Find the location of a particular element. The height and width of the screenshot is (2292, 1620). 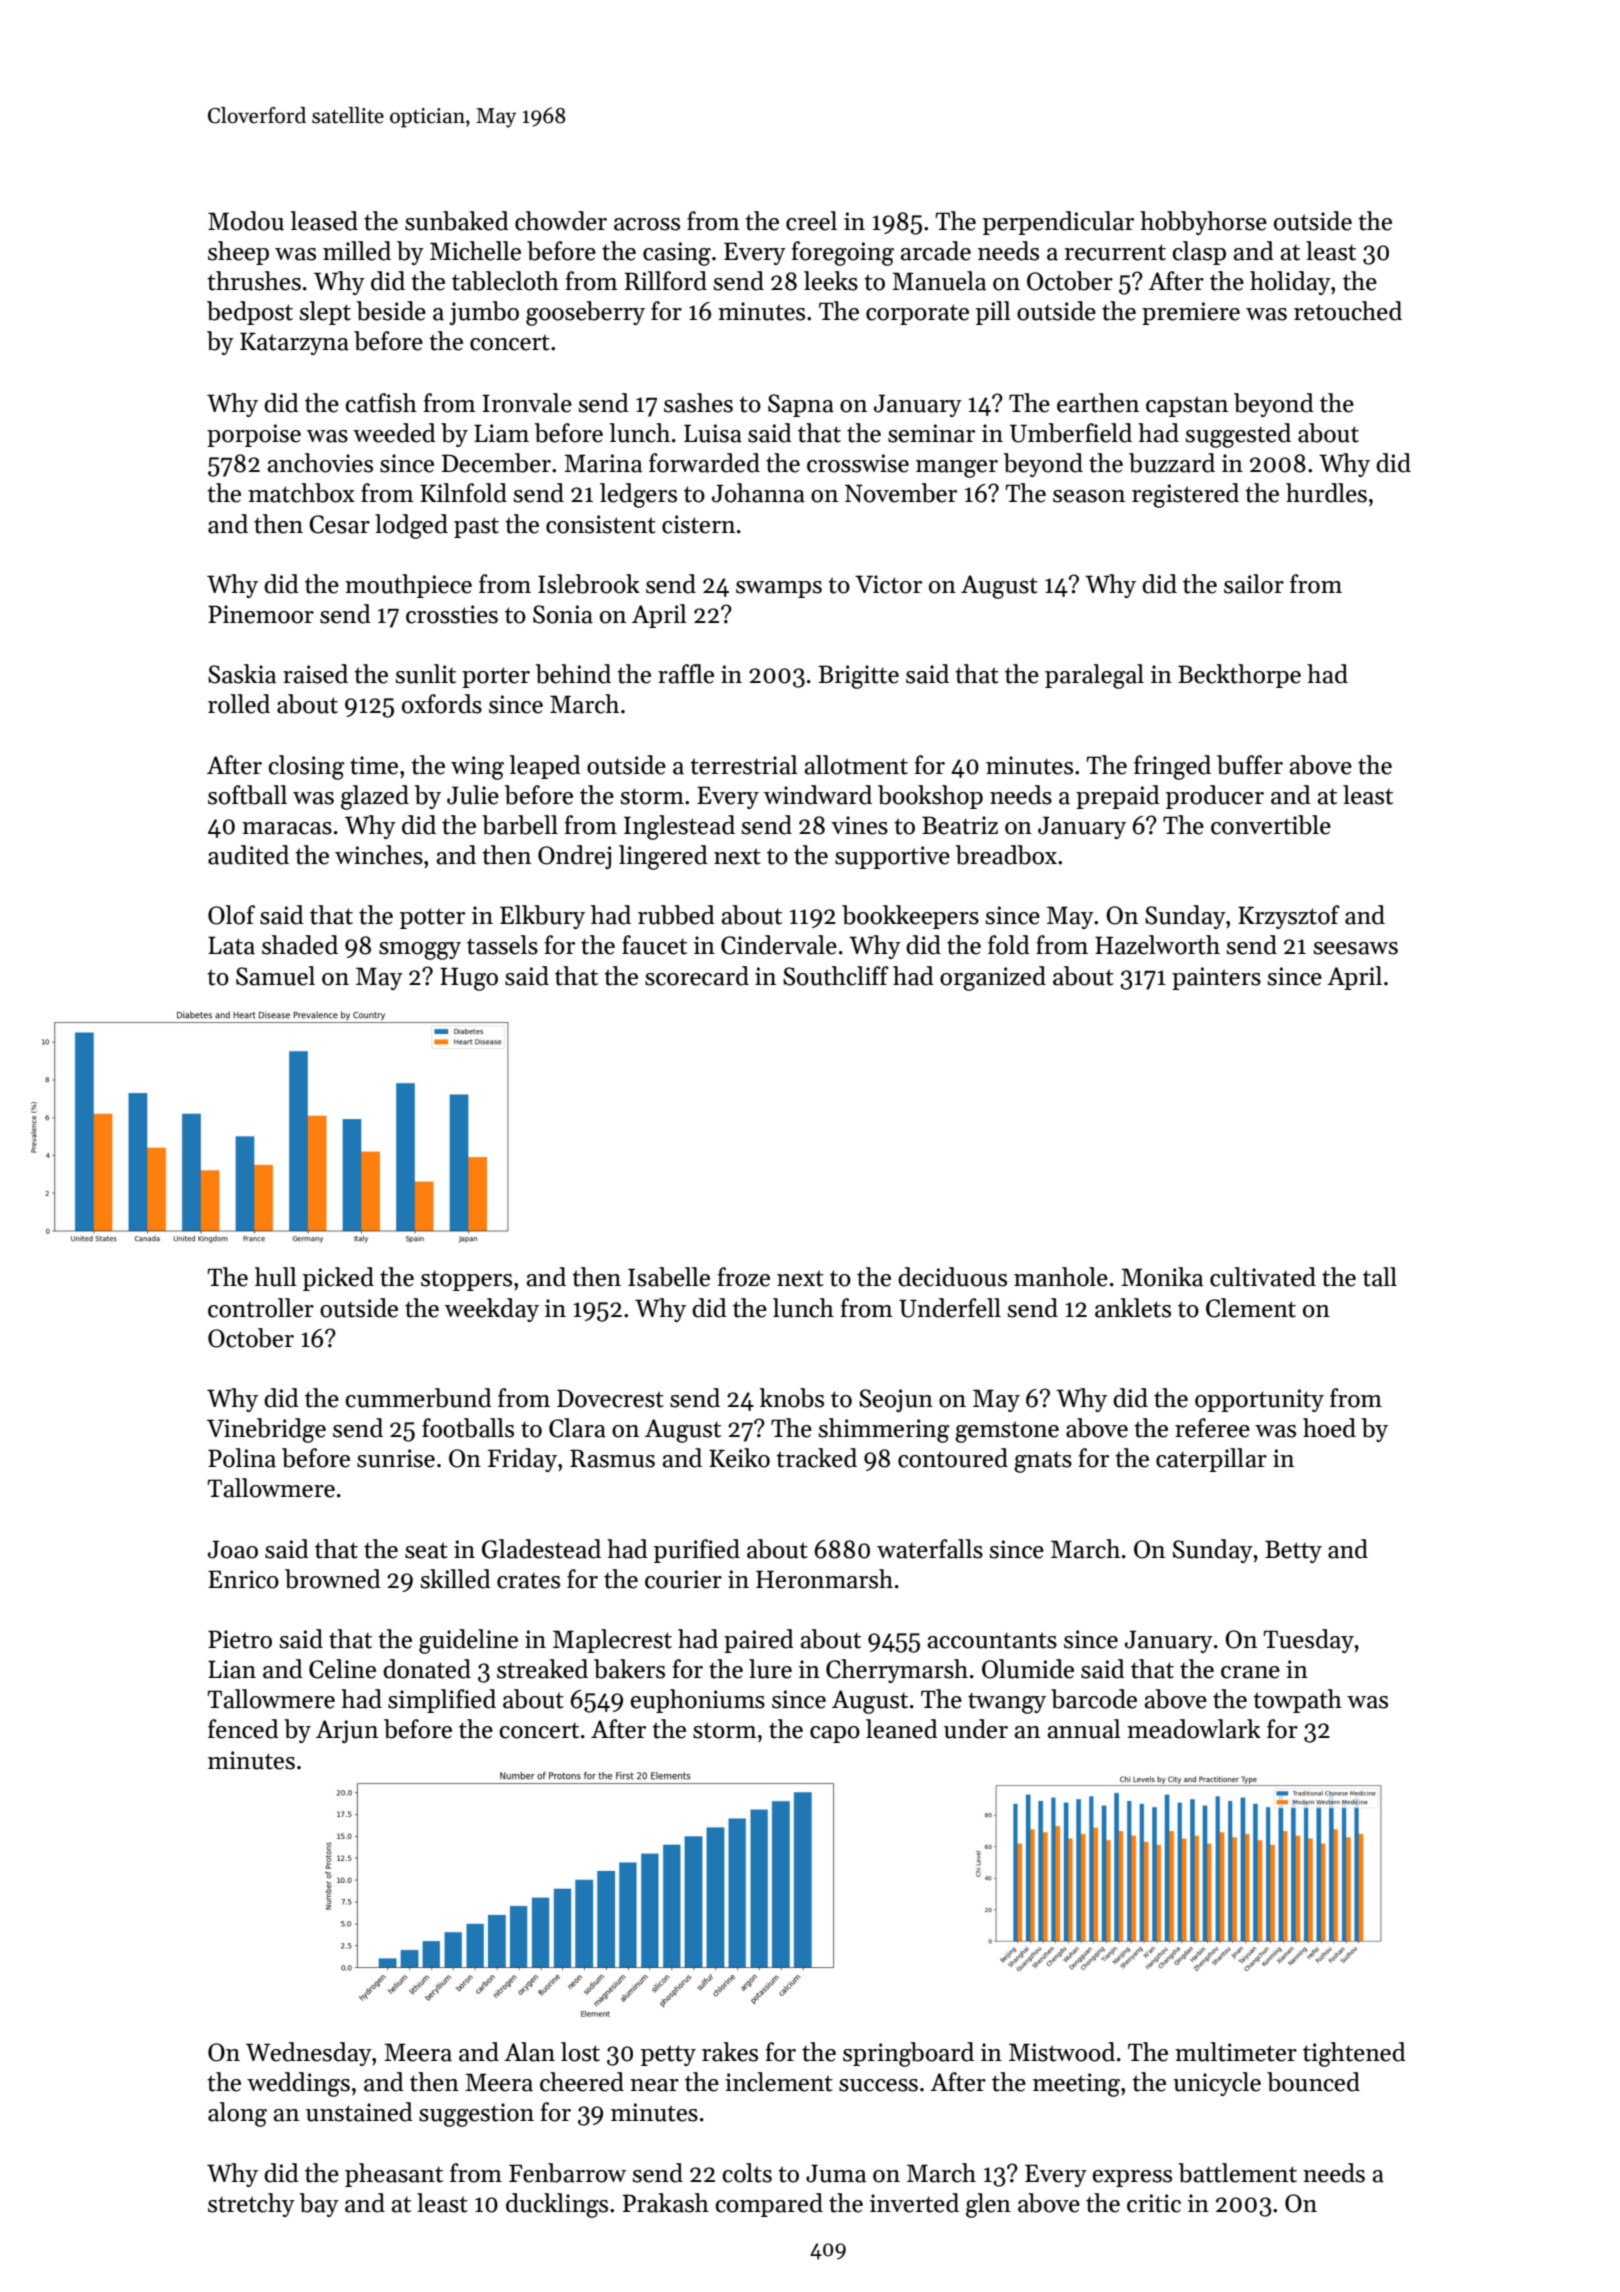

convertible is located at coordinates (1271, 825).
